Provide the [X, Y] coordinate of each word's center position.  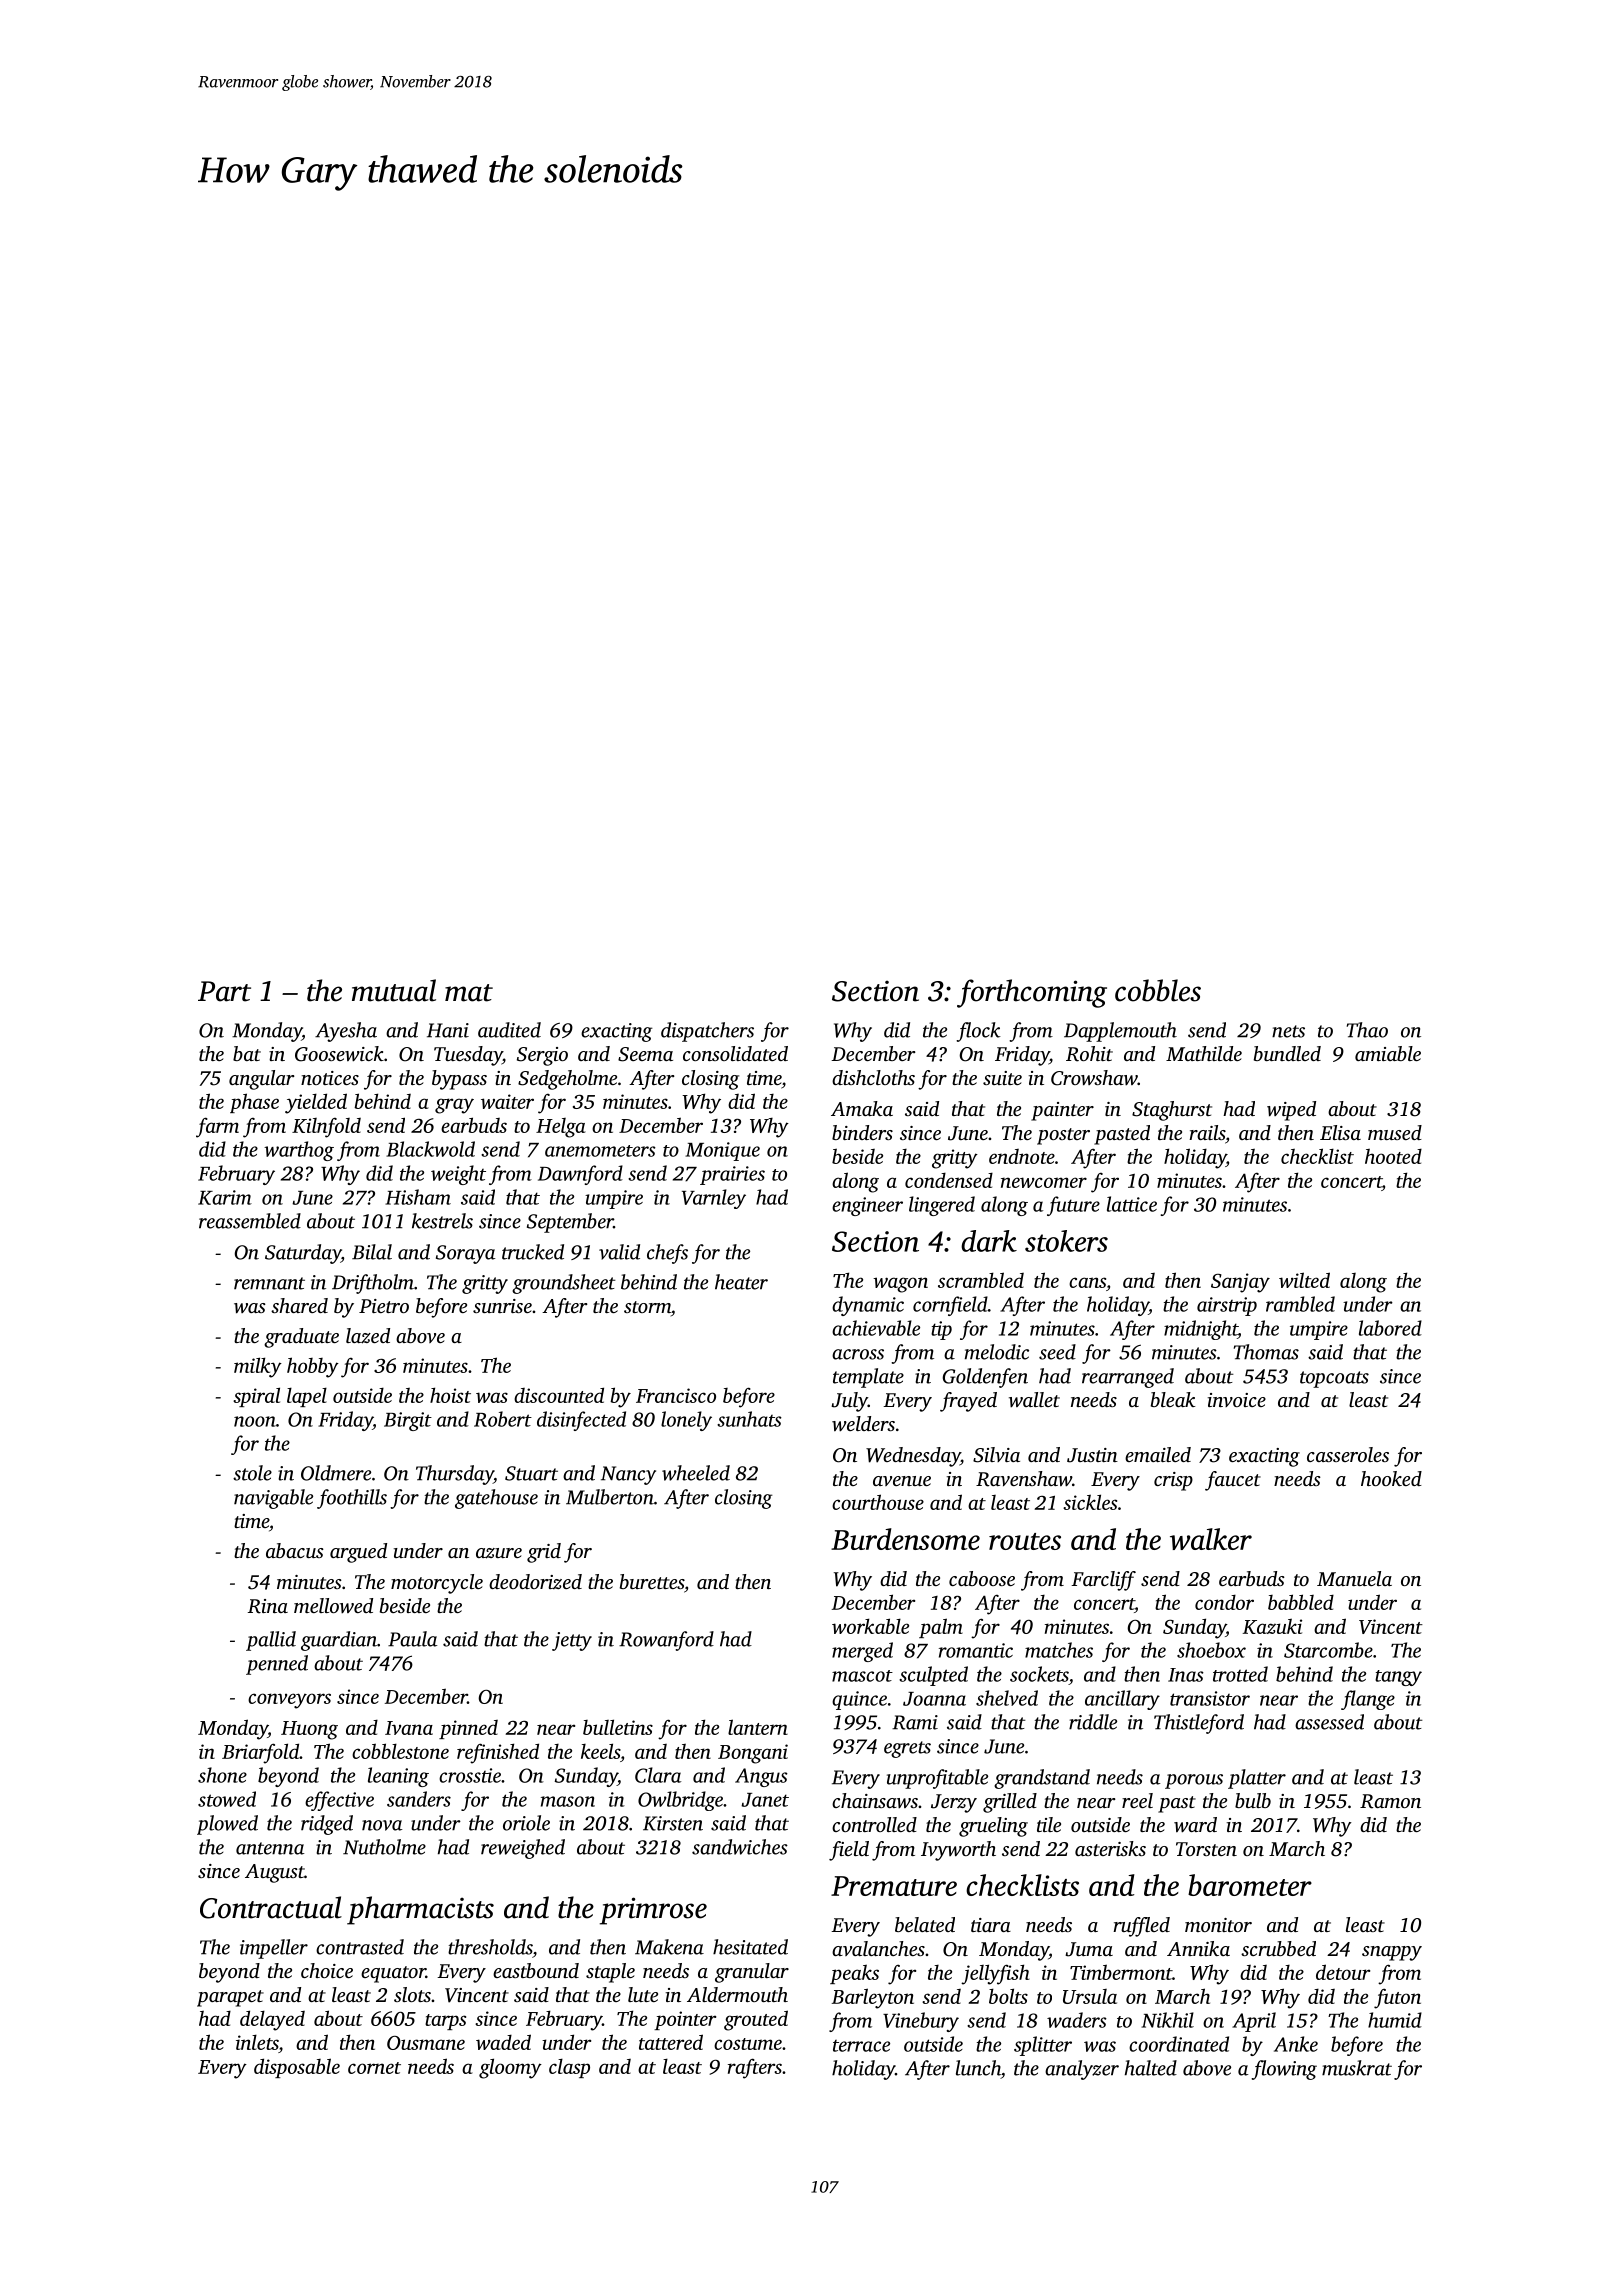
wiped [1291, 1111]
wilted [1304, 1280]
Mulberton [610, 1497]
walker [1211, 1539]
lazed [368, 1336]
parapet [230, 1998]
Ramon [1390, 1801]
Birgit [408, 1421]
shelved [1007, 1698]
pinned [468, 1729]
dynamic [868, 1306]
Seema [645, 1054]
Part [224, 991]
